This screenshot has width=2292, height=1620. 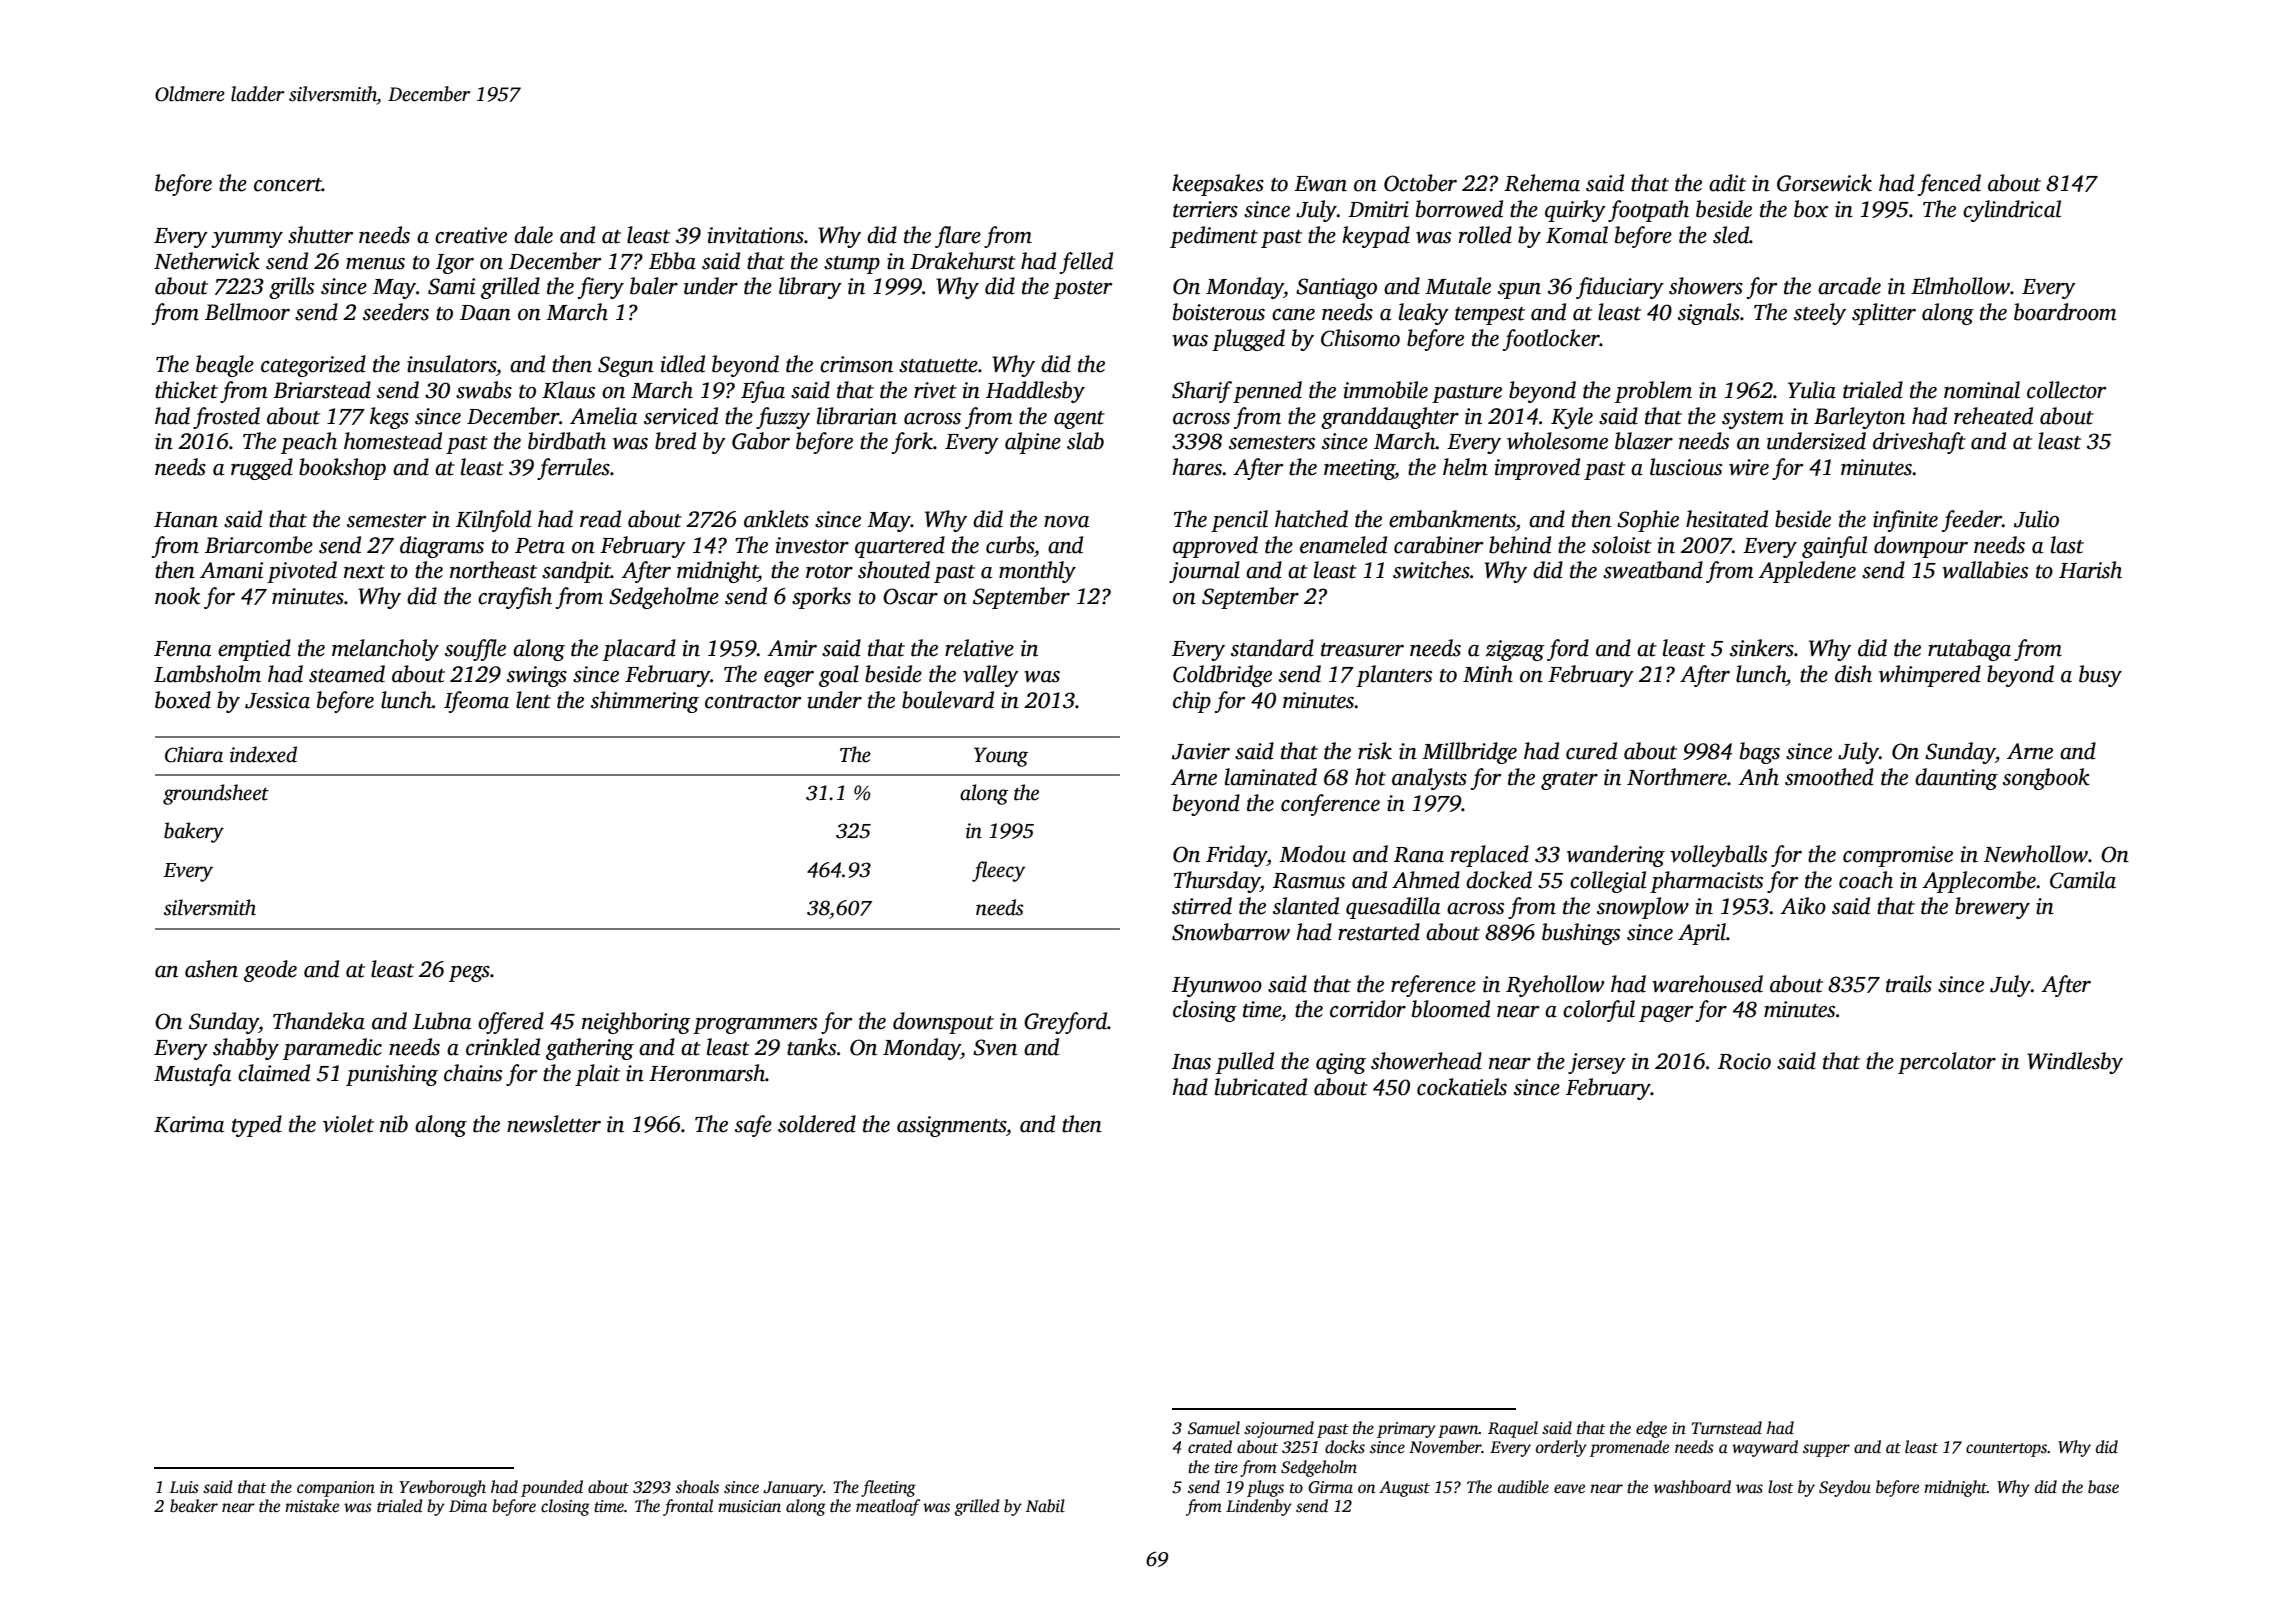 What do you see at coordinates (943, 1023) in the screenshot?
I see `downspout` at bounding box center [943, 1023].
